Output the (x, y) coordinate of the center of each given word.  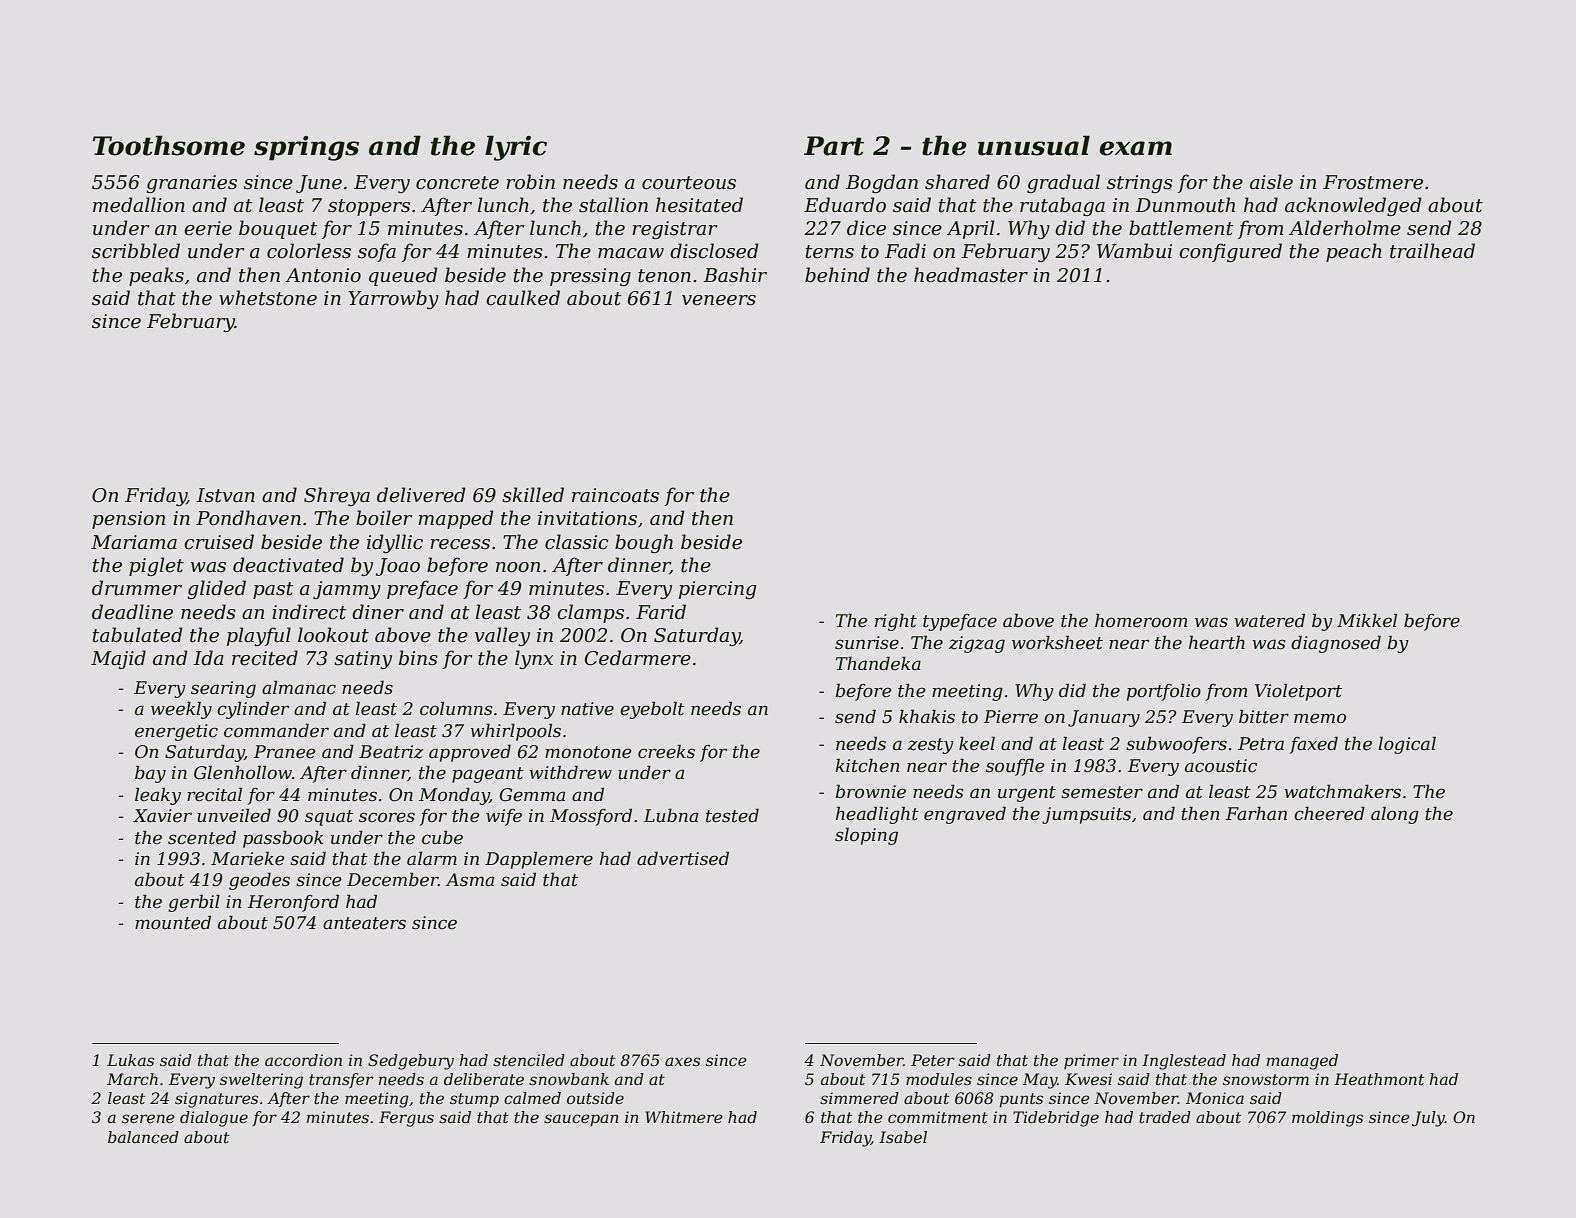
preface (422, 589)
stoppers (369, 207)
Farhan (1256, 813)
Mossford (591, 817)
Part (834, 146)
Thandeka (878, 663)
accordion (303, 1060)
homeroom (1141, 620)
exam (1136, 148)
